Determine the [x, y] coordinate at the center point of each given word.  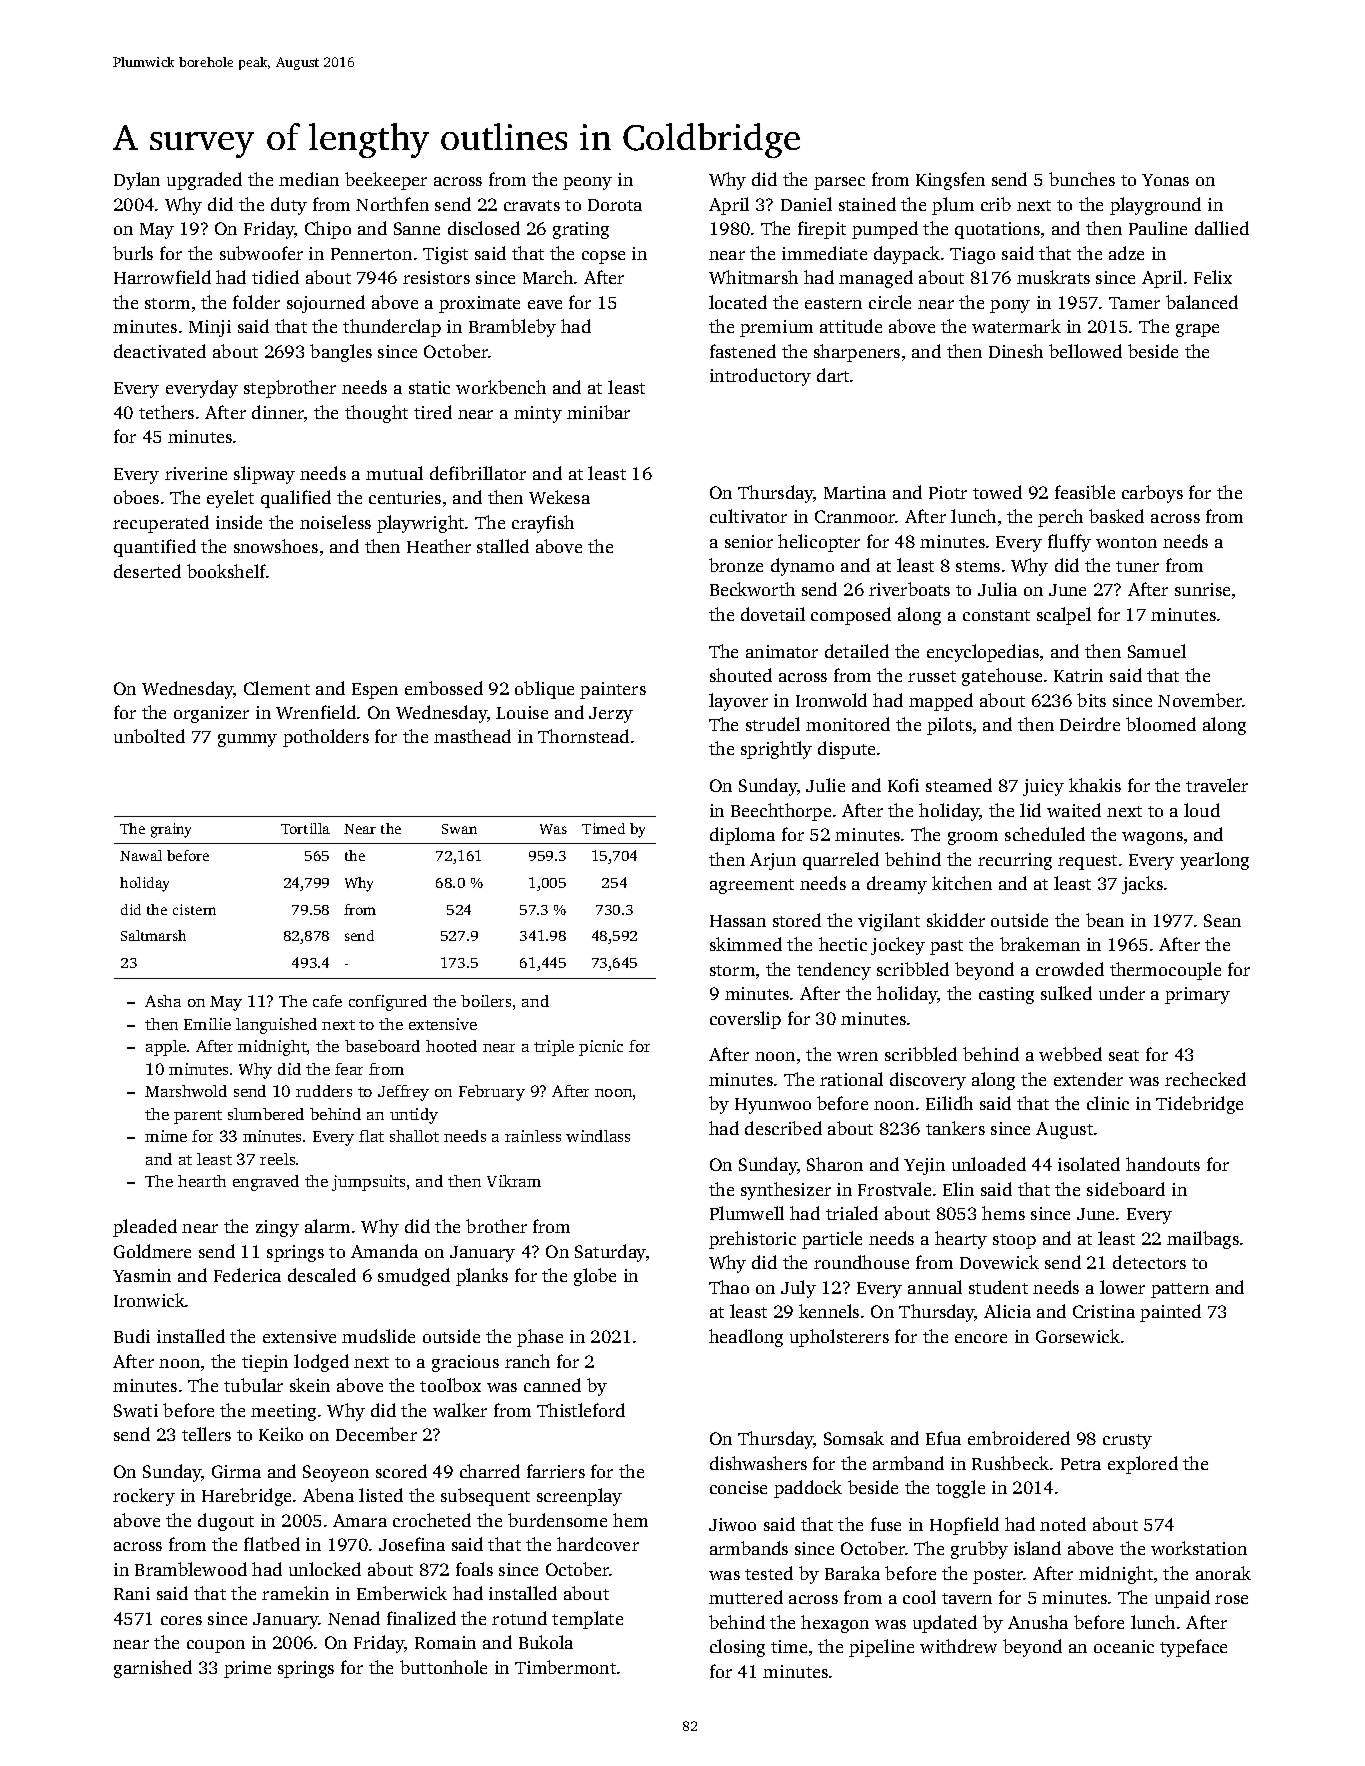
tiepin [265, 1363]
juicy [1043, 787]
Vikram [514, 1181]
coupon [216, 1646]
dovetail [773, 614]
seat [1124, 1055]
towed [997, 492]
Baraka [852, 1573]
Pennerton [371, 254]
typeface [1193, 1648]
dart [833, 375]
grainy [171, 830]
